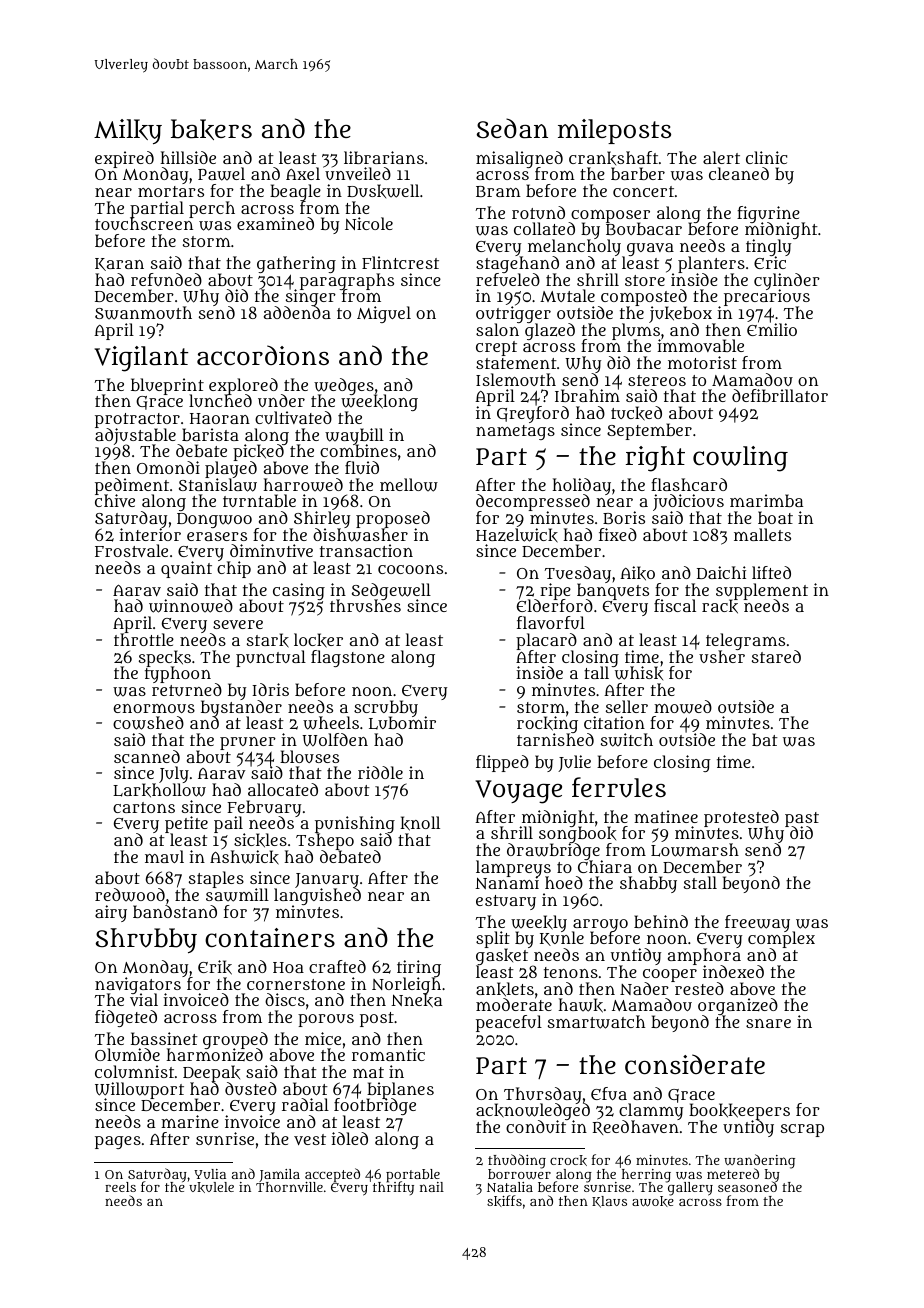 This document has width=924, height=1308. Describe the element at coordinates (766, 500) in the document. I see `marimba` at that location.
